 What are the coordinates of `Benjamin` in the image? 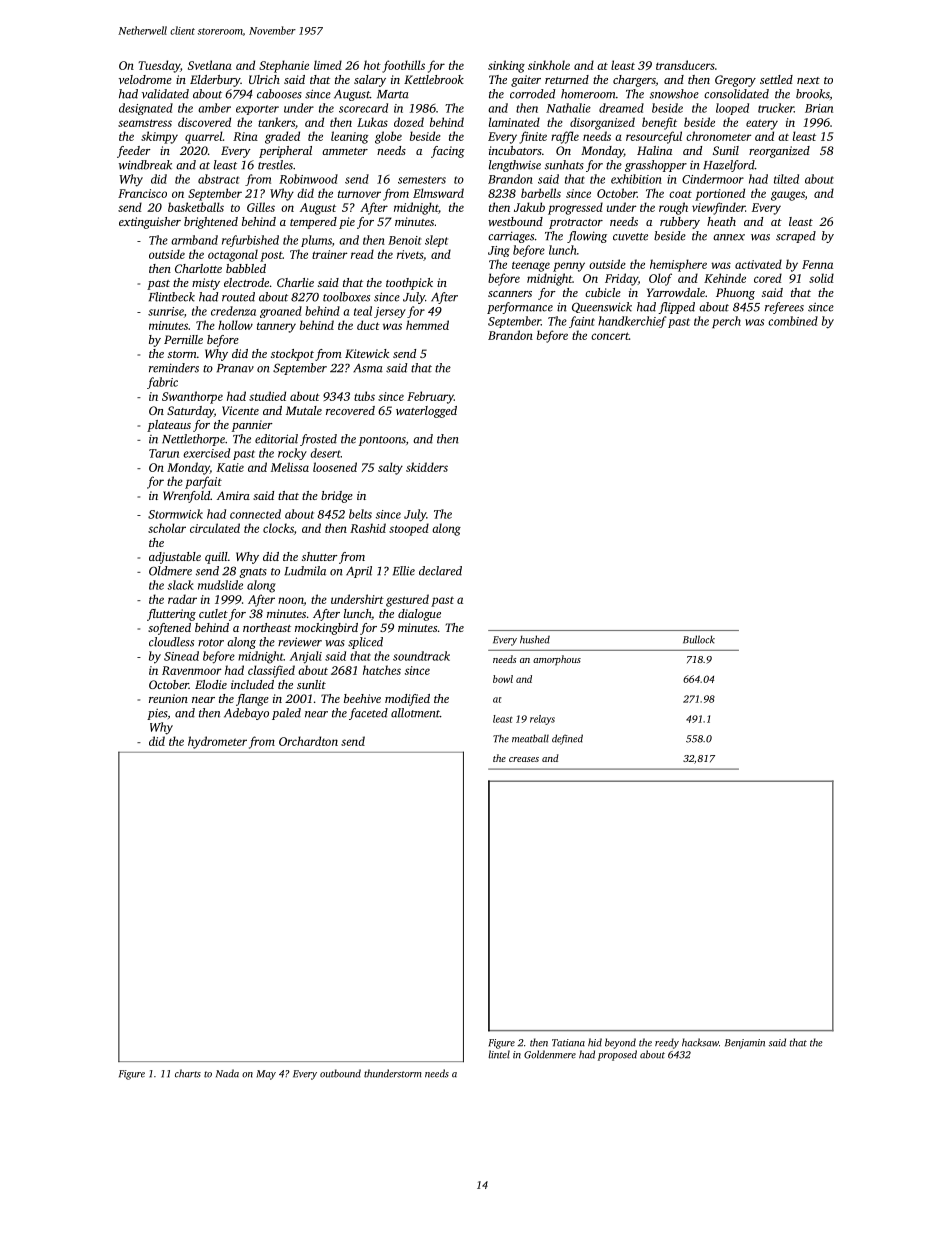 It's located at (745, 1044).
